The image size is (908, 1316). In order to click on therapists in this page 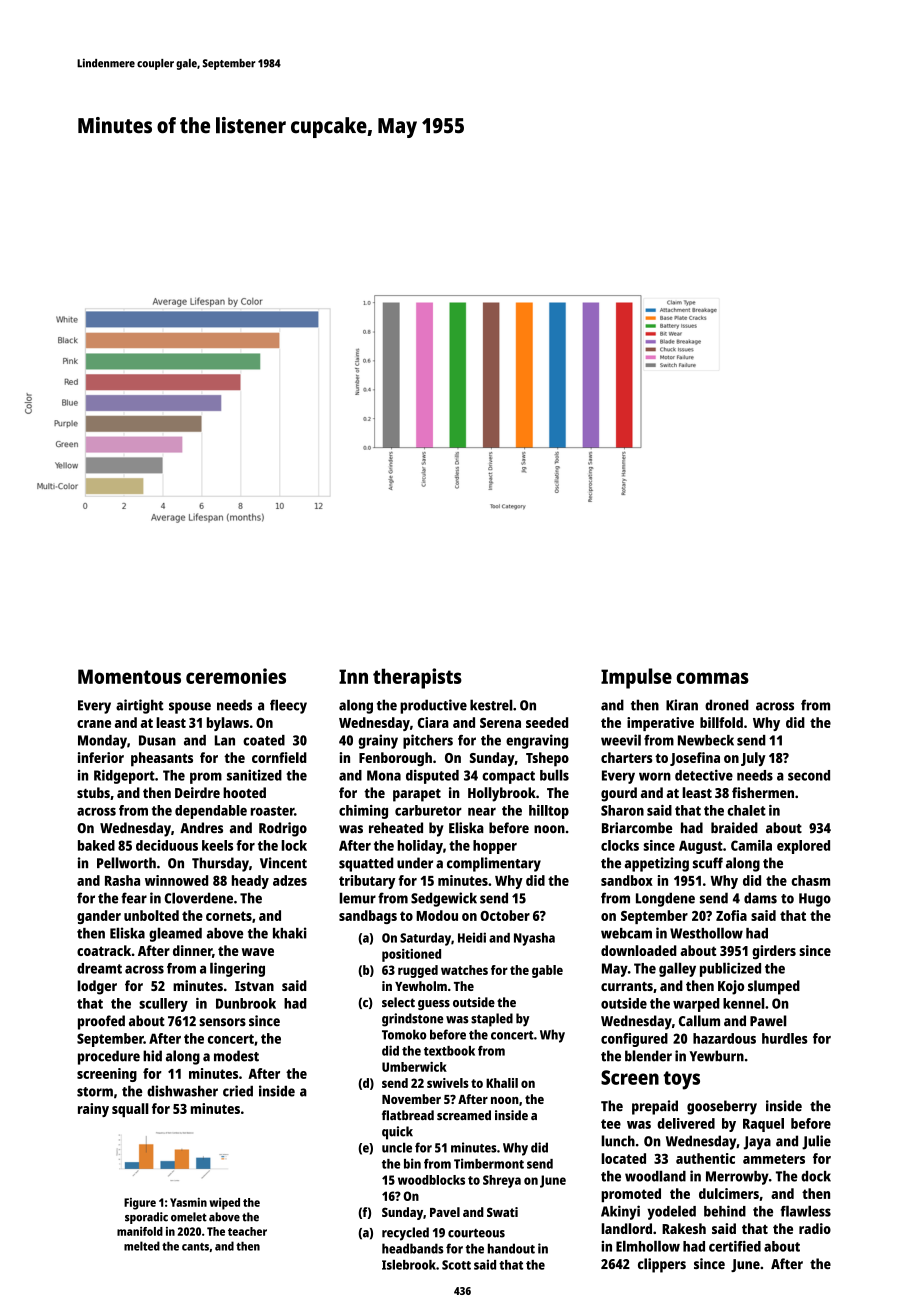, I will do `click(417, 678)`.
